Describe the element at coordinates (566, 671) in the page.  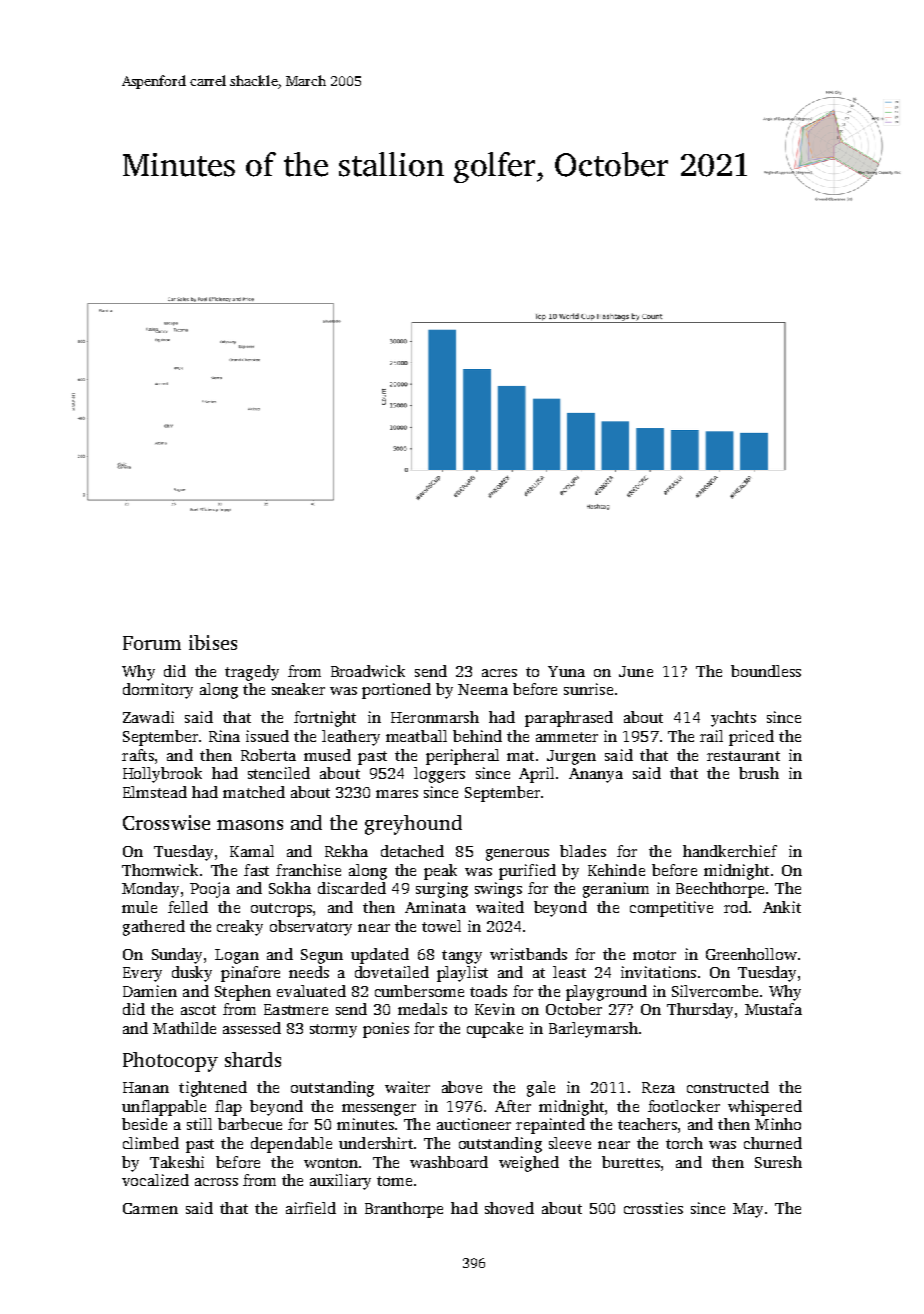
I see `Yuna` at that location.
